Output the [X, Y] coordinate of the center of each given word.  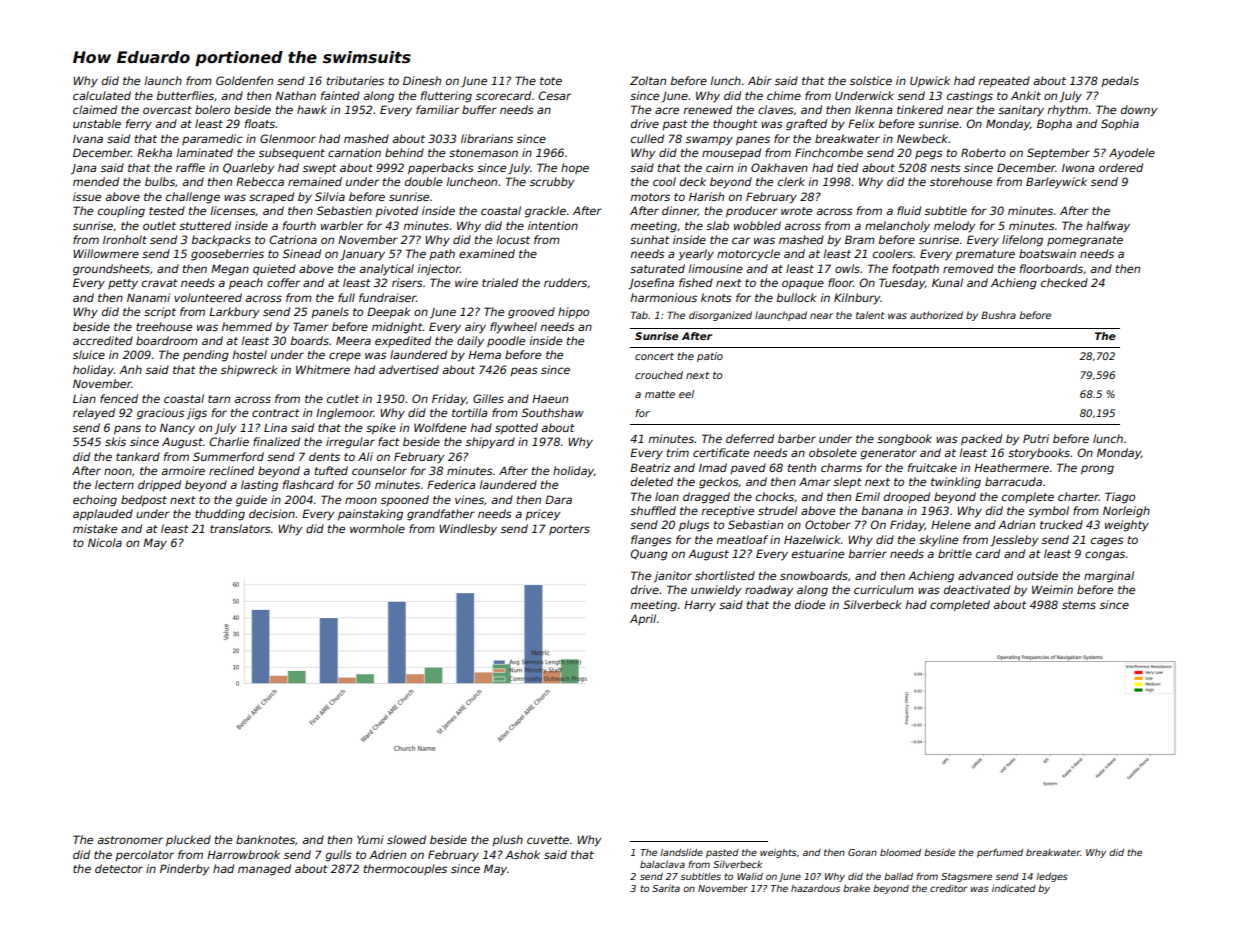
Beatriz [650, 467]
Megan [230, 270]
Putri [1036, 438]
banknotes [265, 839]
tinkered [920, 109]
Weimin [1052, 589]
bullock [796, 297]
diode [810, 604]
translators [240, 528]
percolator [144, 855]
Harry [700, 606]
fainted [340, 95]
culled [647, 138]
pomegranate [1085, 241]
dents [324, 456]
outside [1037, 575]
